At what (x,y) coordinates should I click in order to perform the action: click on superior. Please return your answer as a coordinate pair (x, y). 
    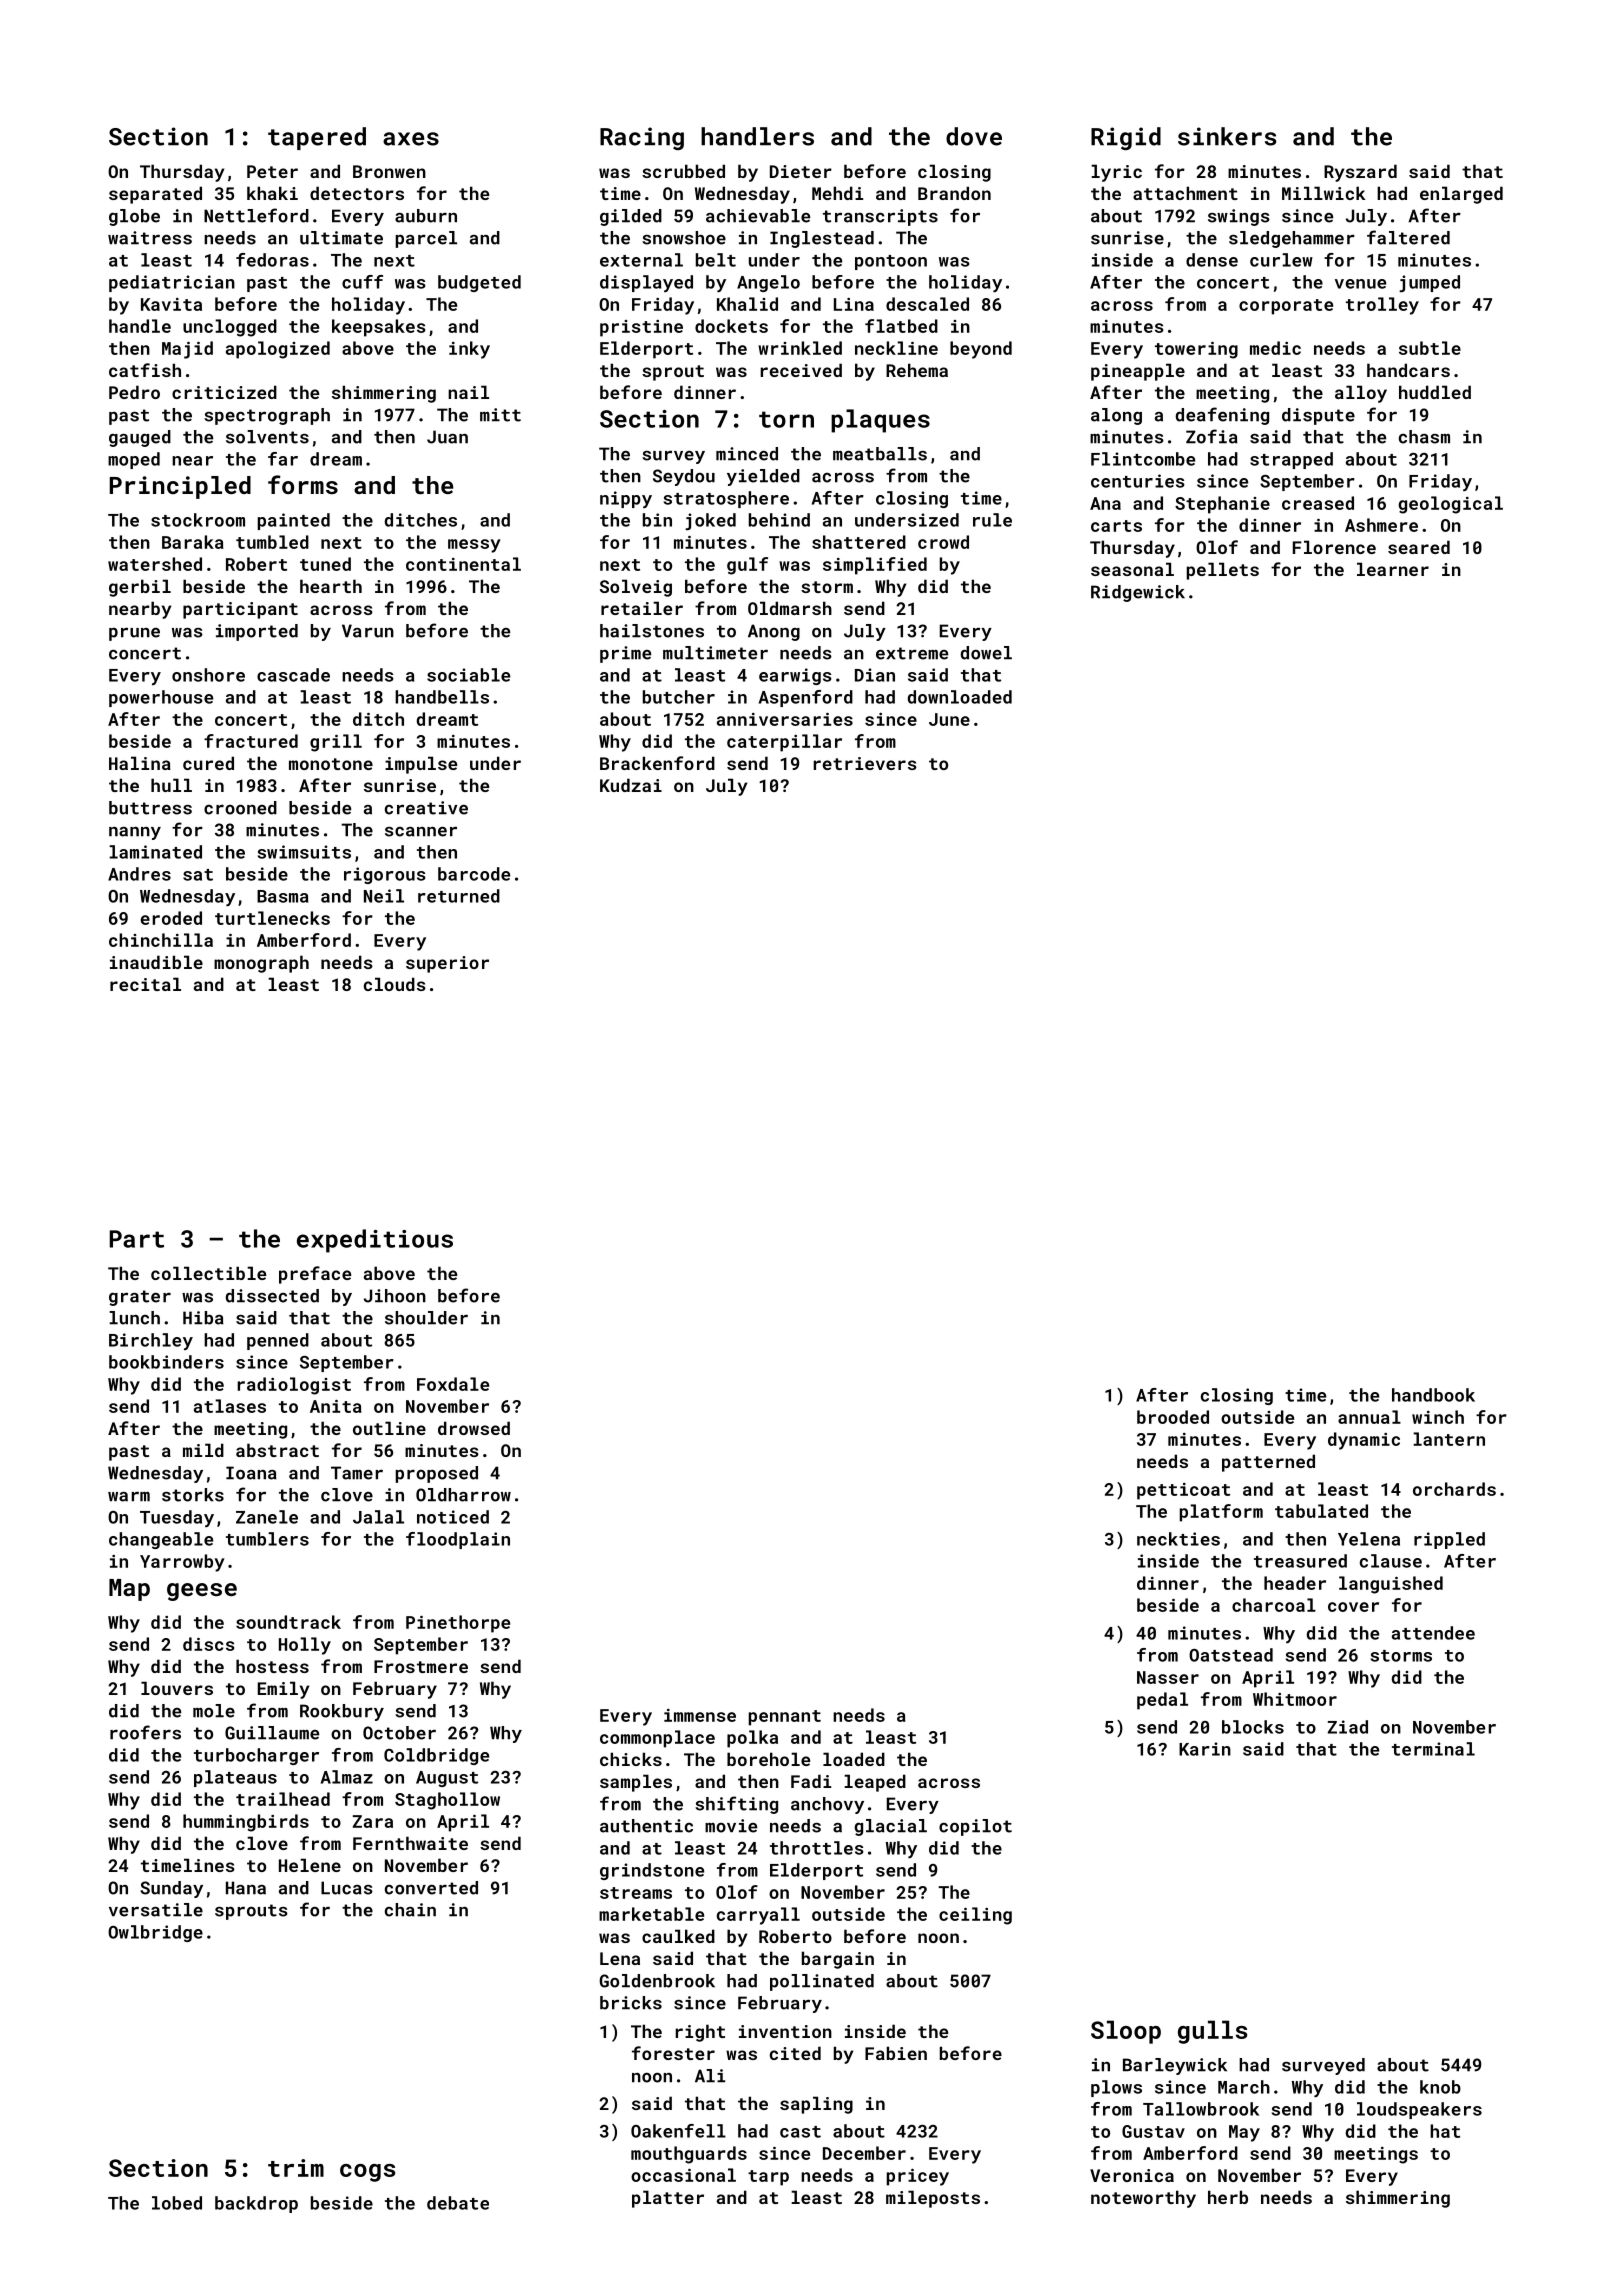
    Looking at the image, I should click on (447, 964).
